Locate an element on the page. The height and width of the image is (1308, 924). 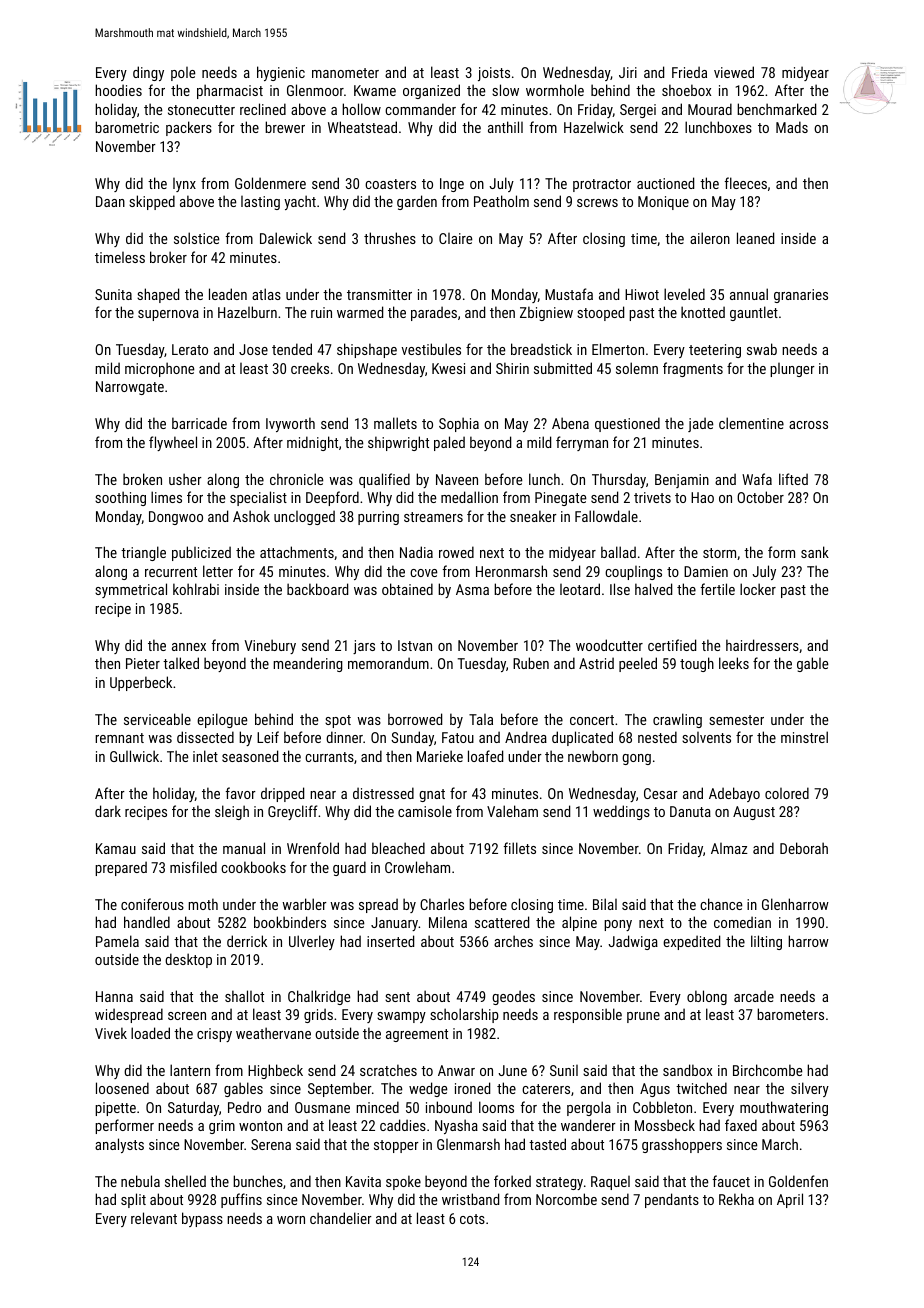
triangle is located at coordinates (143, 553).
